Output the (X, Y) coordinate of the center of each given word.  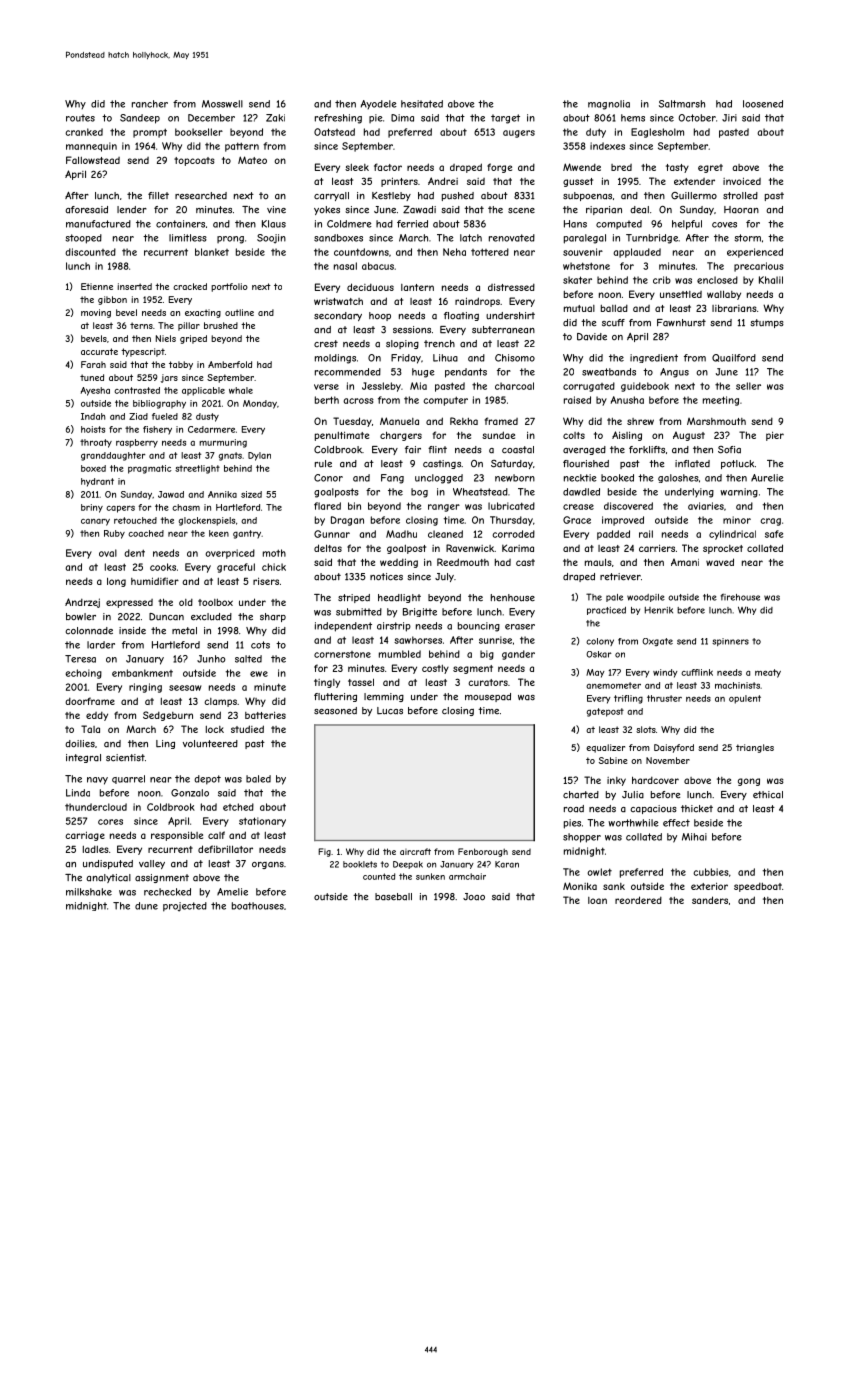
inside (132, 631)
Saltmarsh (682, 104)
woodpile (646, 598)
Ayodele (379, 105)
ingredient (654, 358)
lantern (417, 287)
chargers (401, 436)
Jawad (171, 494)
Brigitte (420, 612)
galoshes (678, 478)
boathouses (258, 906)
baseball (393, 897)
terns (141, 325)
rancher (150, 104)
